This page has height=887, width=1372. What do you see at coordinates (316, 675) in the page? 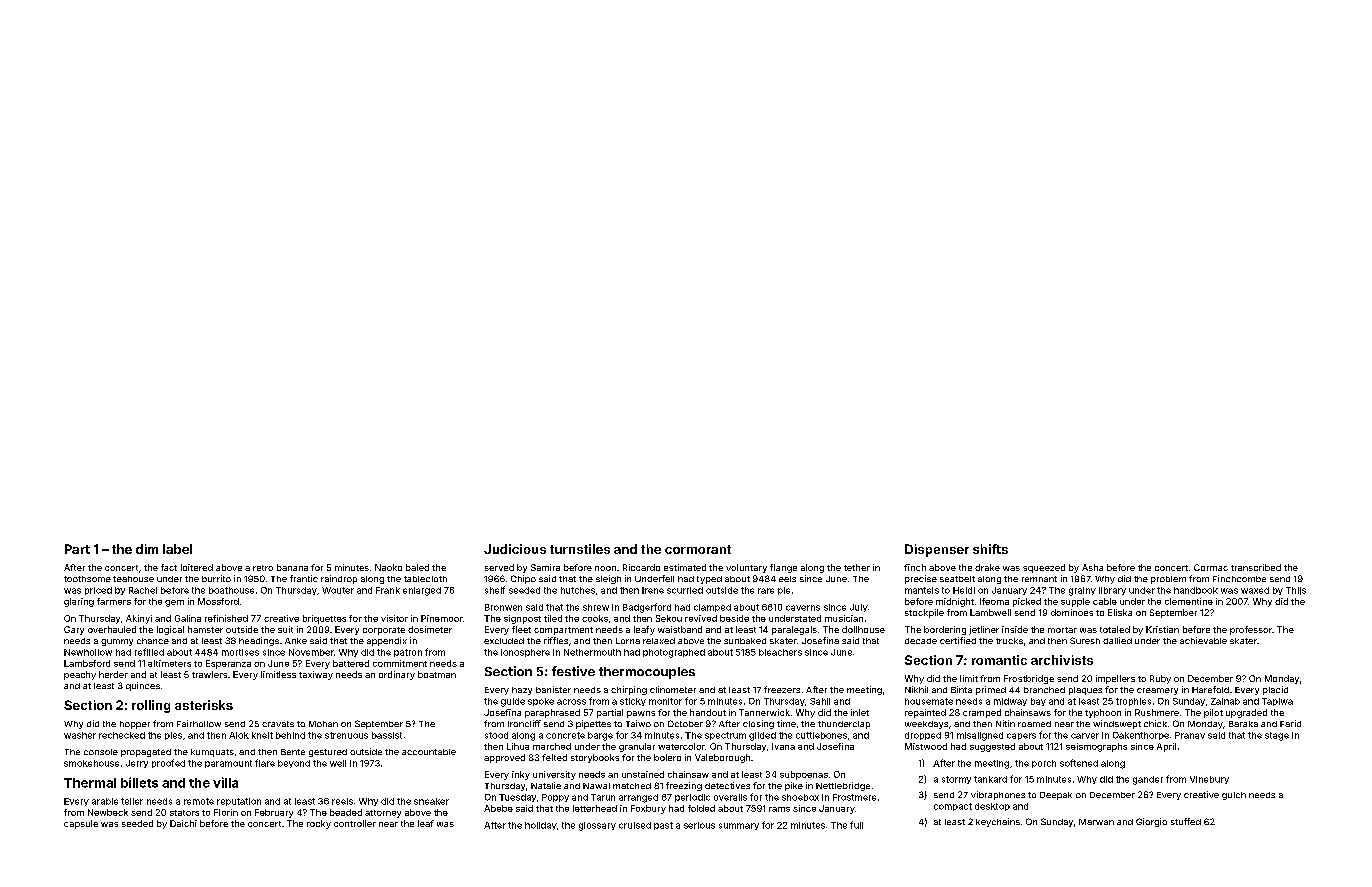
I see `taxiway` at bounding box center [316, 675].
